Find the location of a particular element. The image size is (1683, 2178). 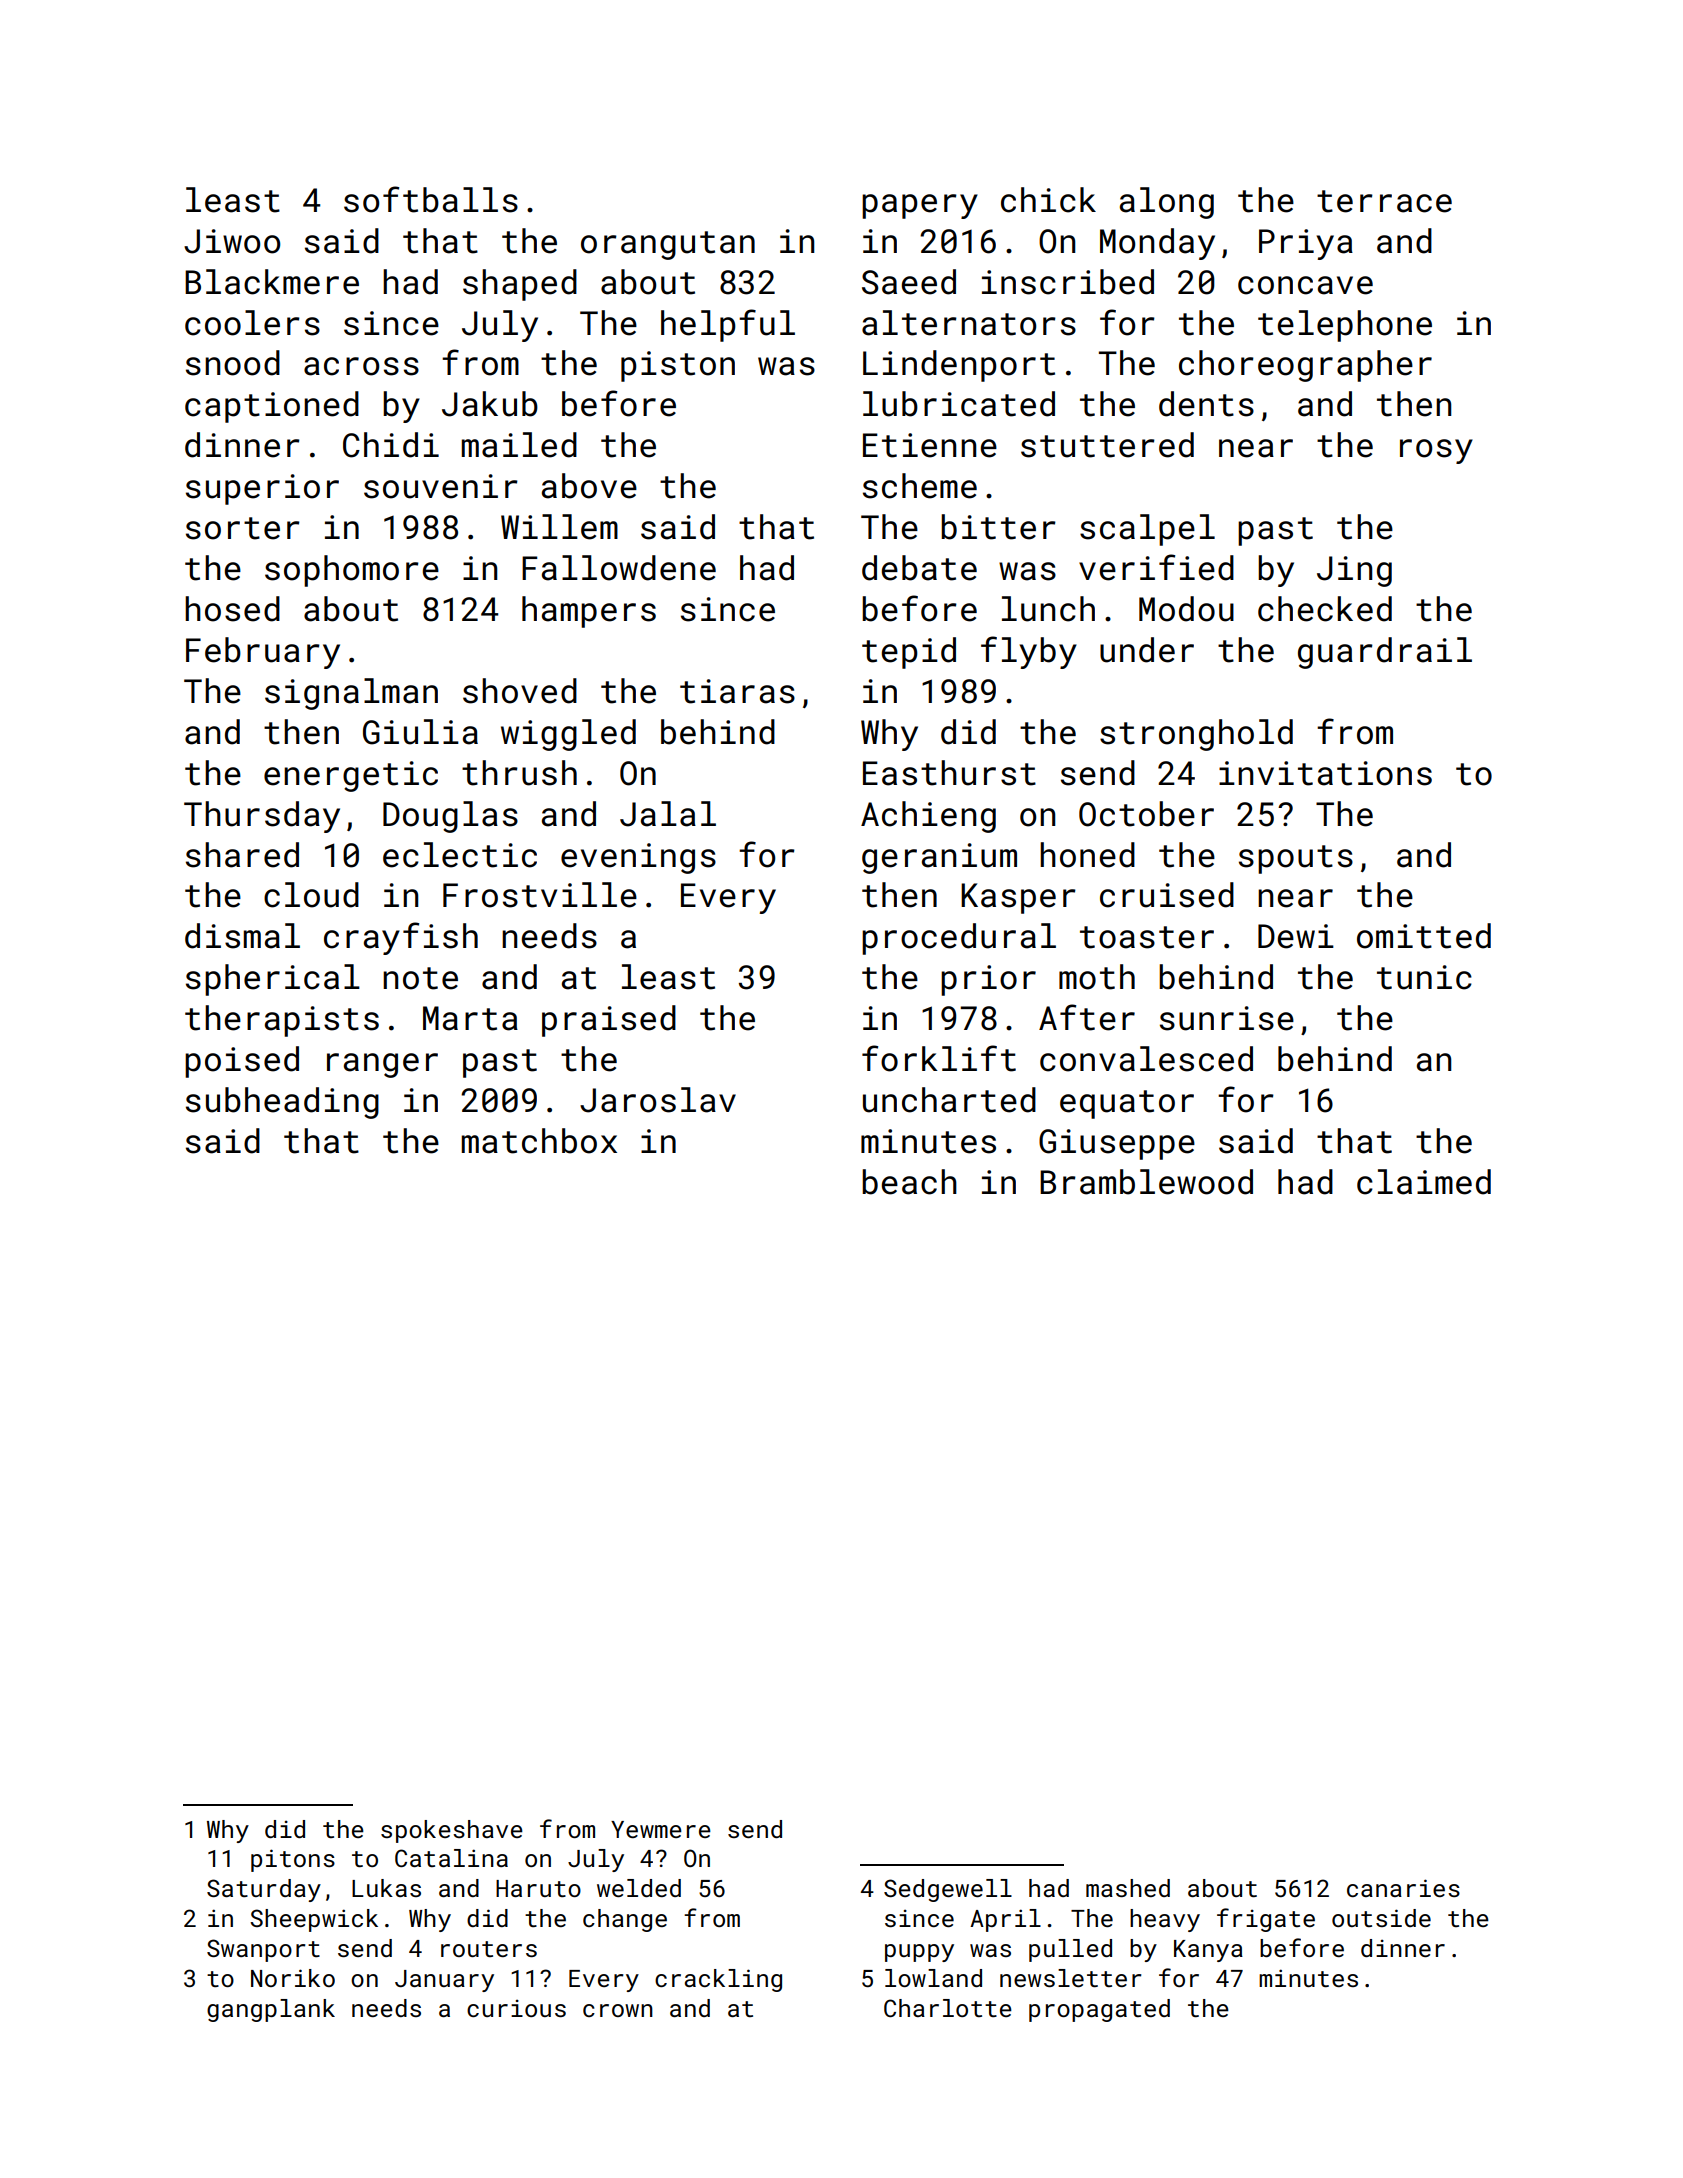

Kanya is located at coordinates (1208, 1951).
